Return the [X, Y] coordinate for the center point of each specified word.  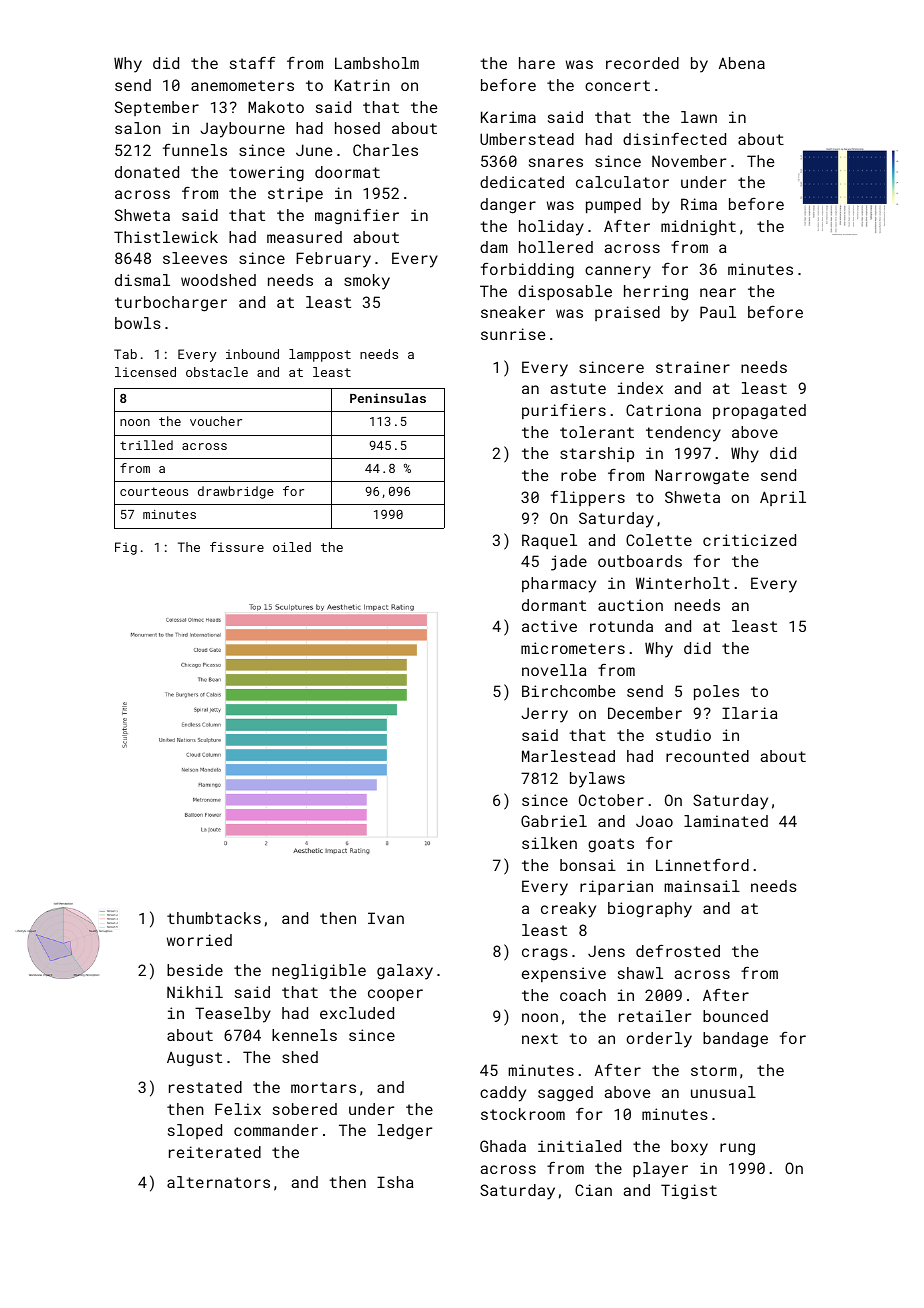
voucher [216, 421]
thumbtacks [214, 918]
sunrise [513, 334]
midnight [698, 228]
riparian [616, 887]
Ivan [386, 918]
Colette [659, 540]
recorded [642, 63]
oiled [292, 547]
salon [138, 128]
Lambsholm [377, 63]
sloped [195, 1131]
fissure [237, 547]
